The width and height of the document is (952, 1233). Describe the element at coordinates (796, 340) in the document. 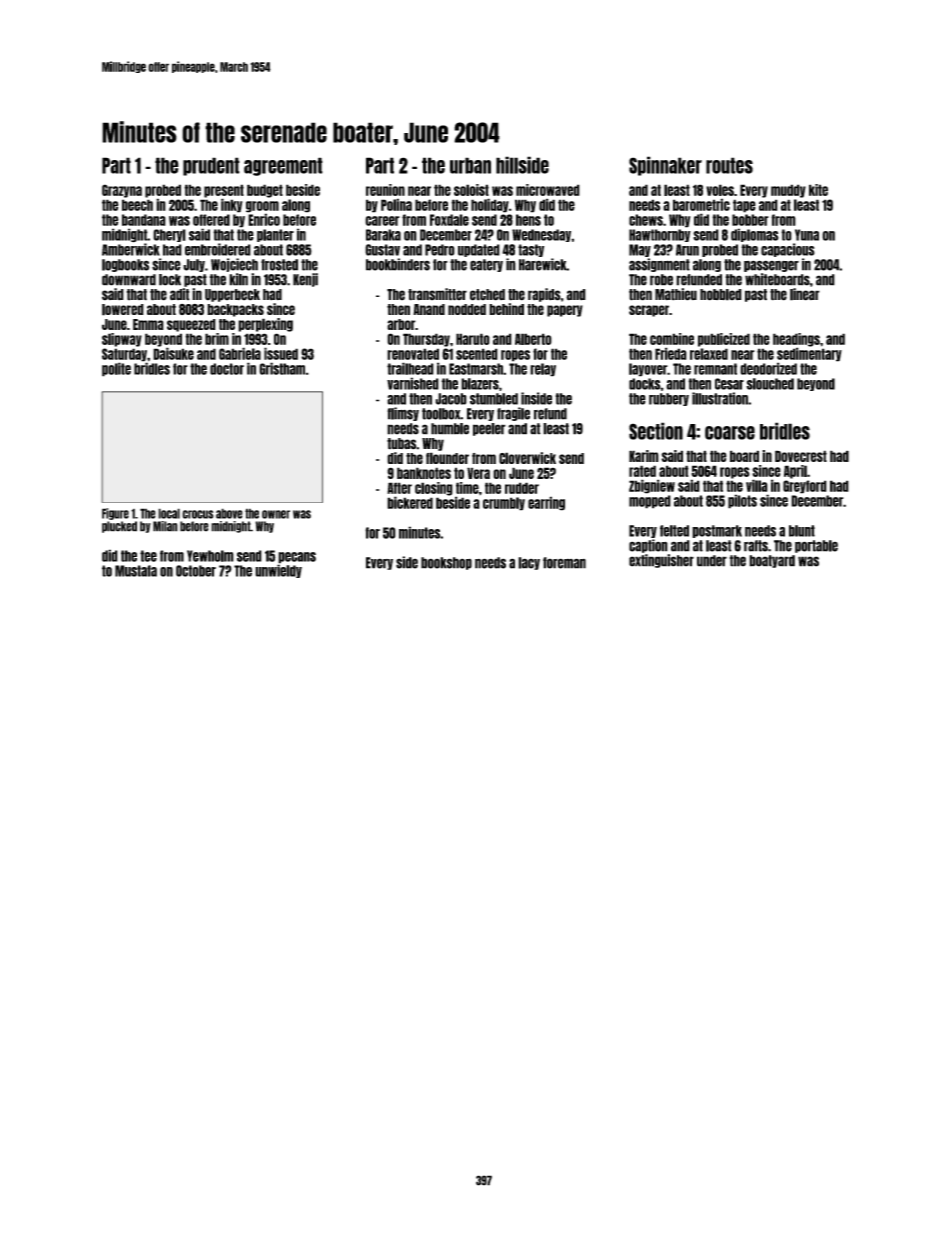

I see `headings` at that location.
